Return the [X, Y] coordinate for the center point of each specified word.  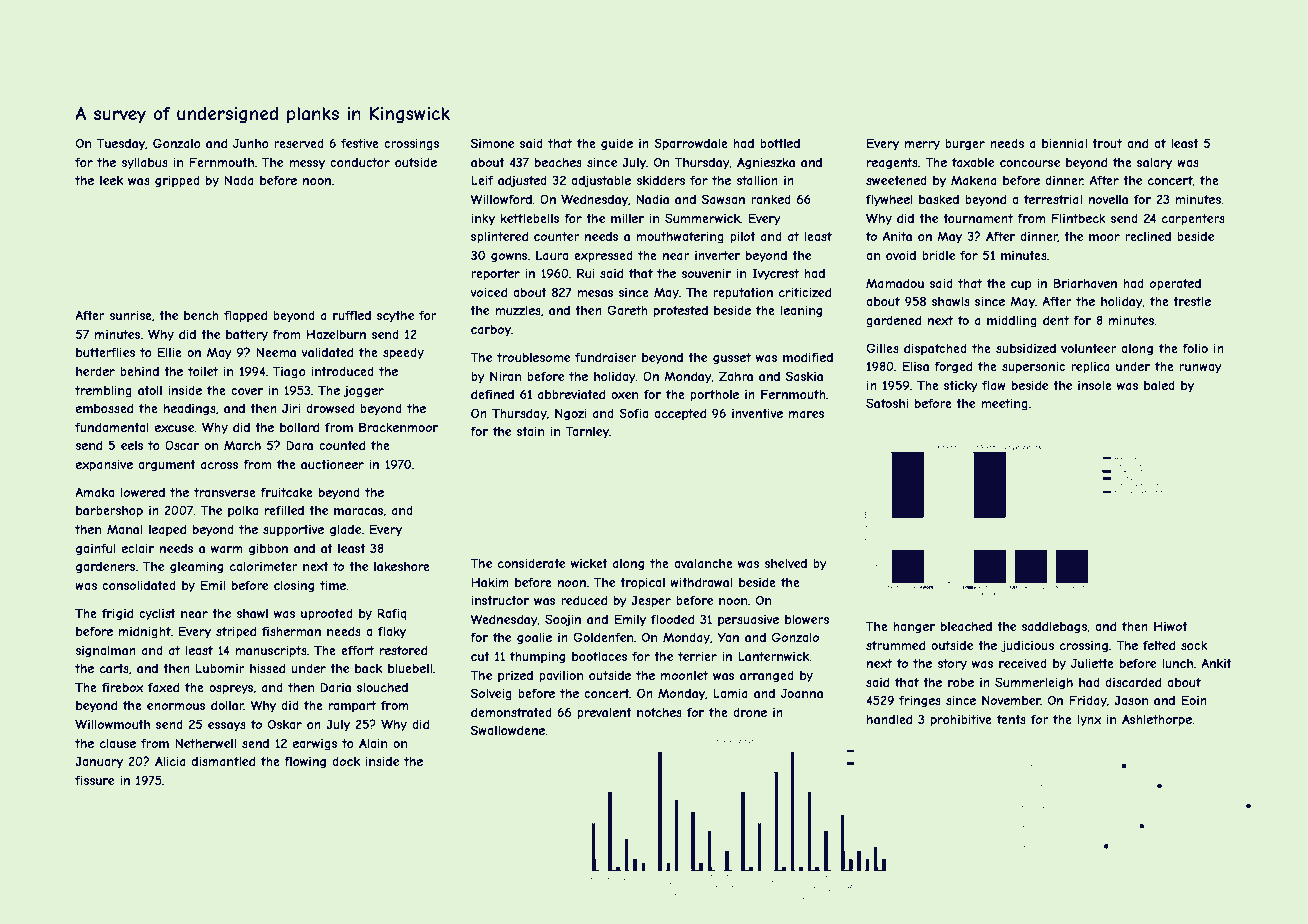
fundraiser [606, 357]
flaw [994, 385]
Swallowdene [508, 730]
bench [201, 315]
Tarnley [587, 432]
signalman [105, 652]
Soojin [563, 620]
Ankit [1216, 663]
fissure [94, 780]
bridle [938, 255]
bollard [299, 427]
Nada [239, 180]
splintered [499, 237]
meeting [1004, 405]
